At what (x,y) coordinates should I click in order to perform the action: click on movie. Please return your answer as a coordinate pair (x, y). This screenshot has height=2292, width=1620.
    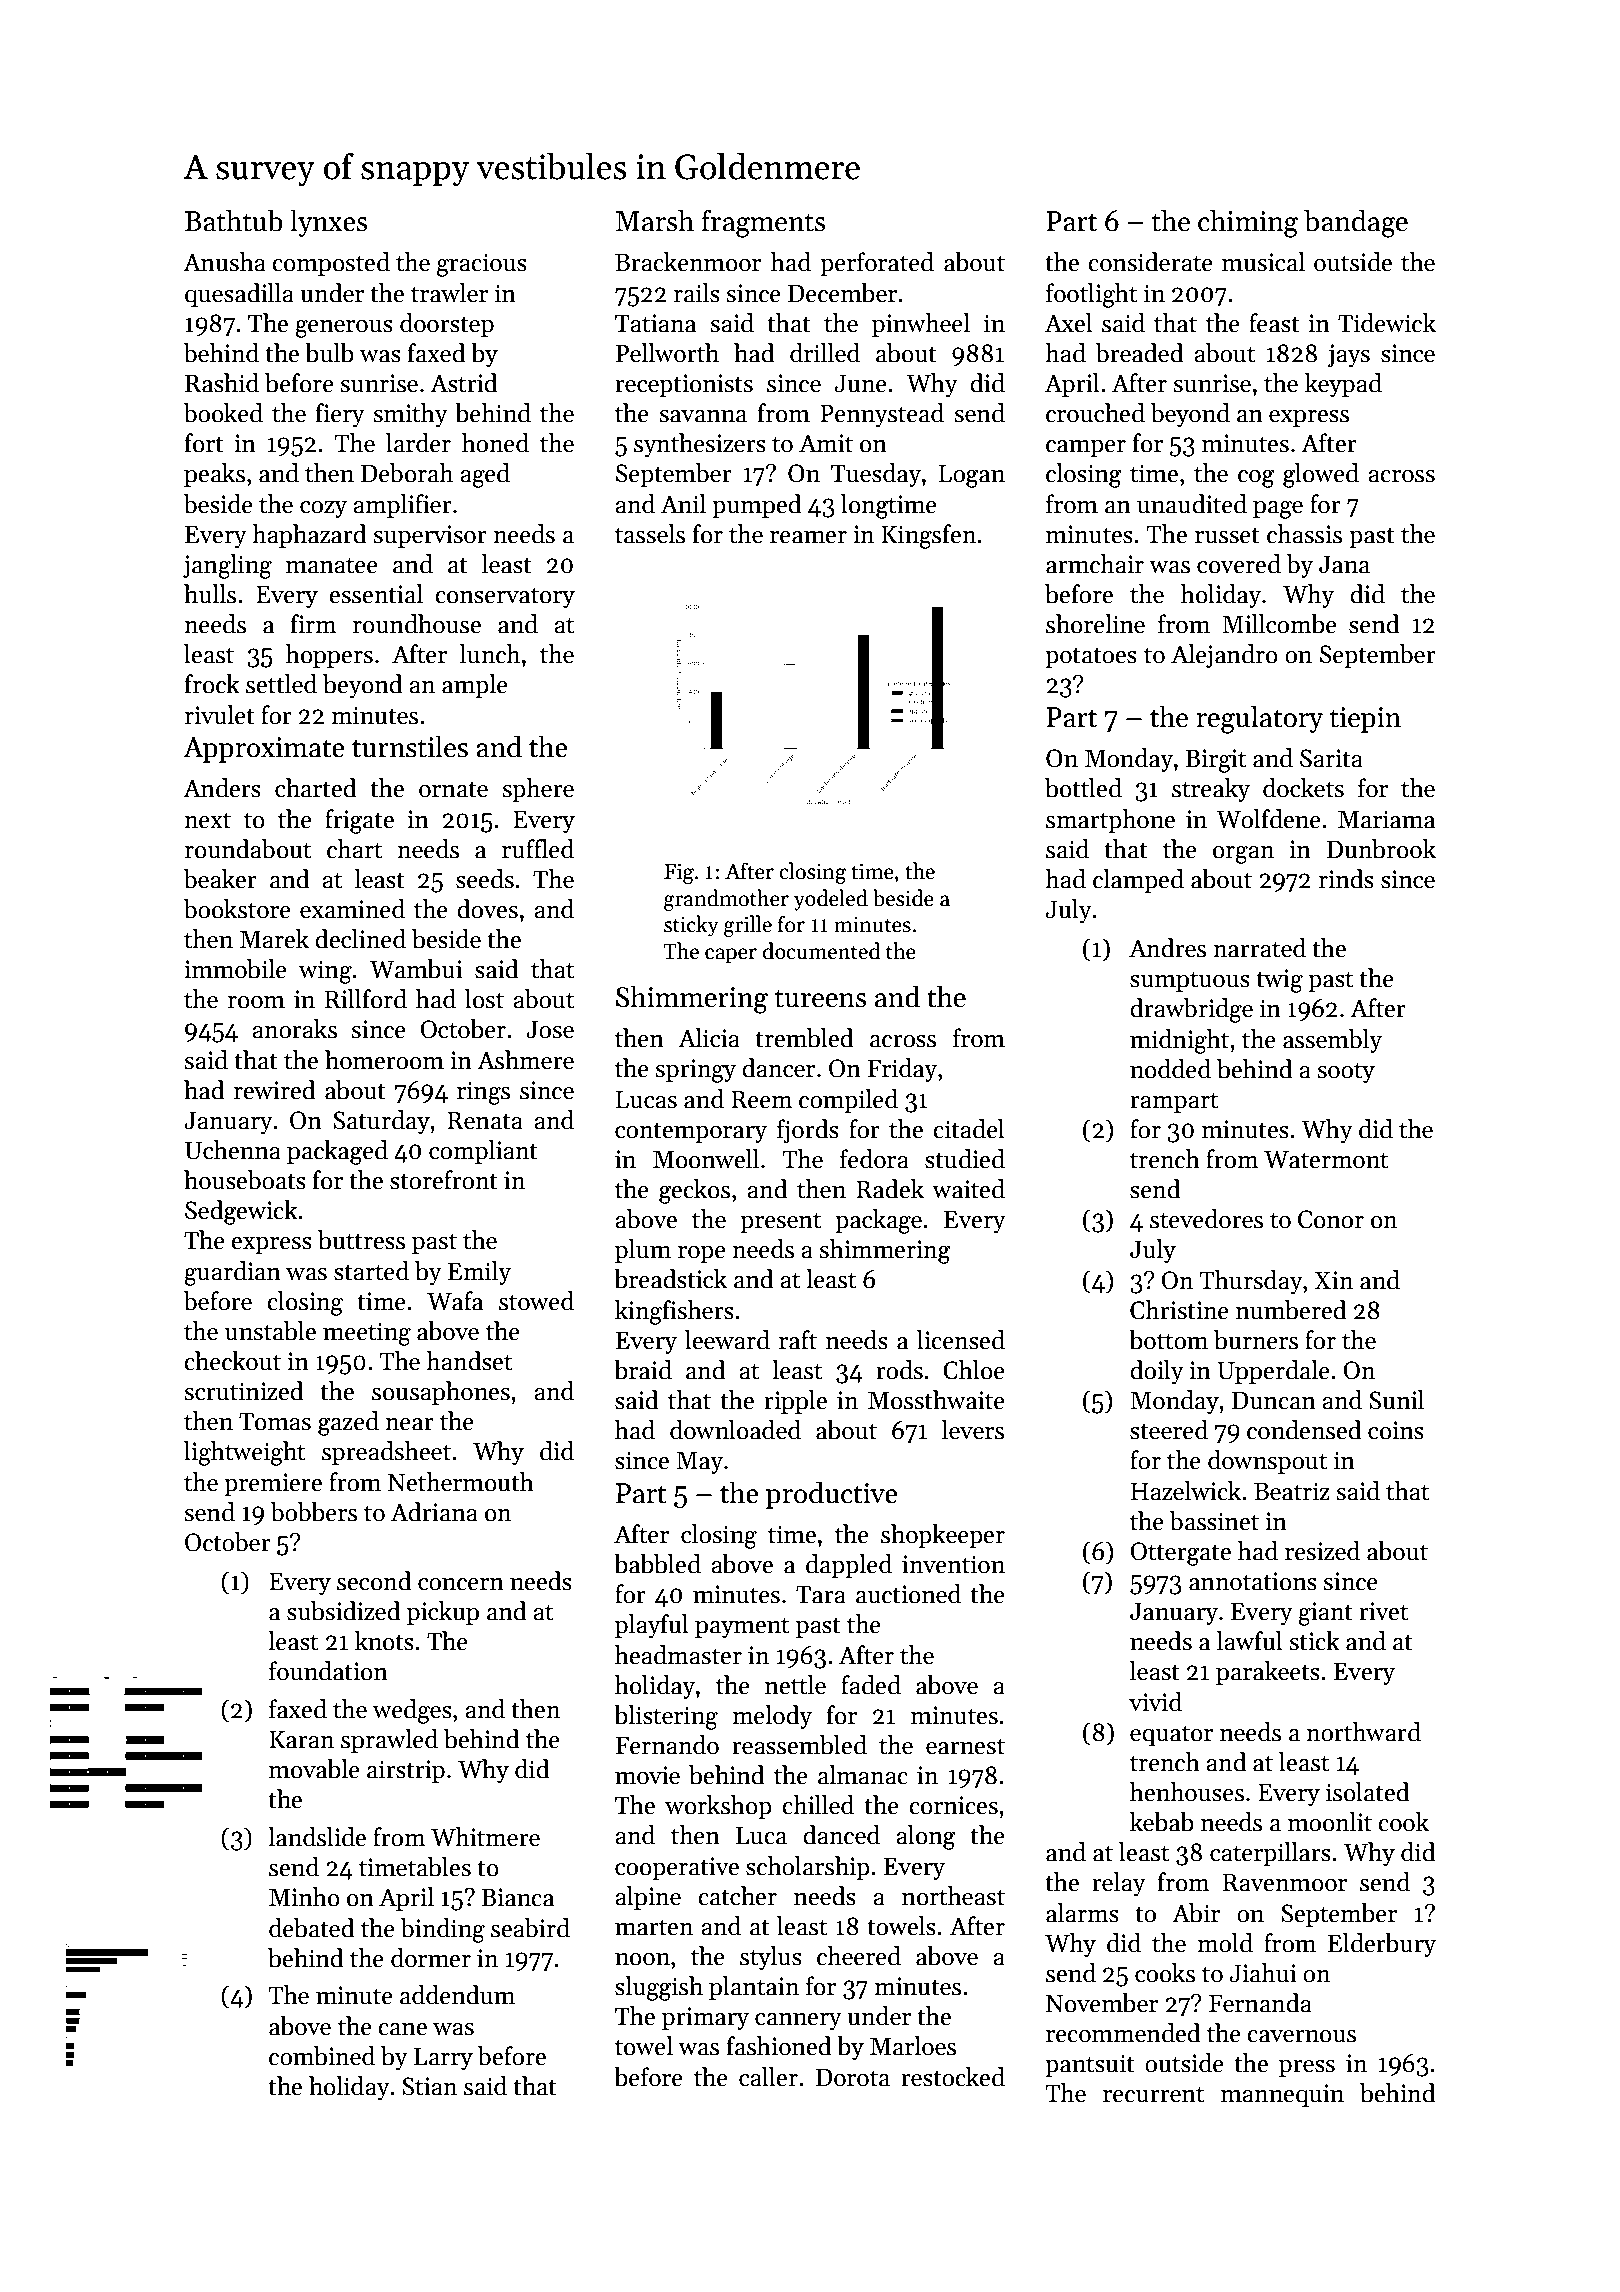
    Looking at the image, I should click on (647, 1775).
